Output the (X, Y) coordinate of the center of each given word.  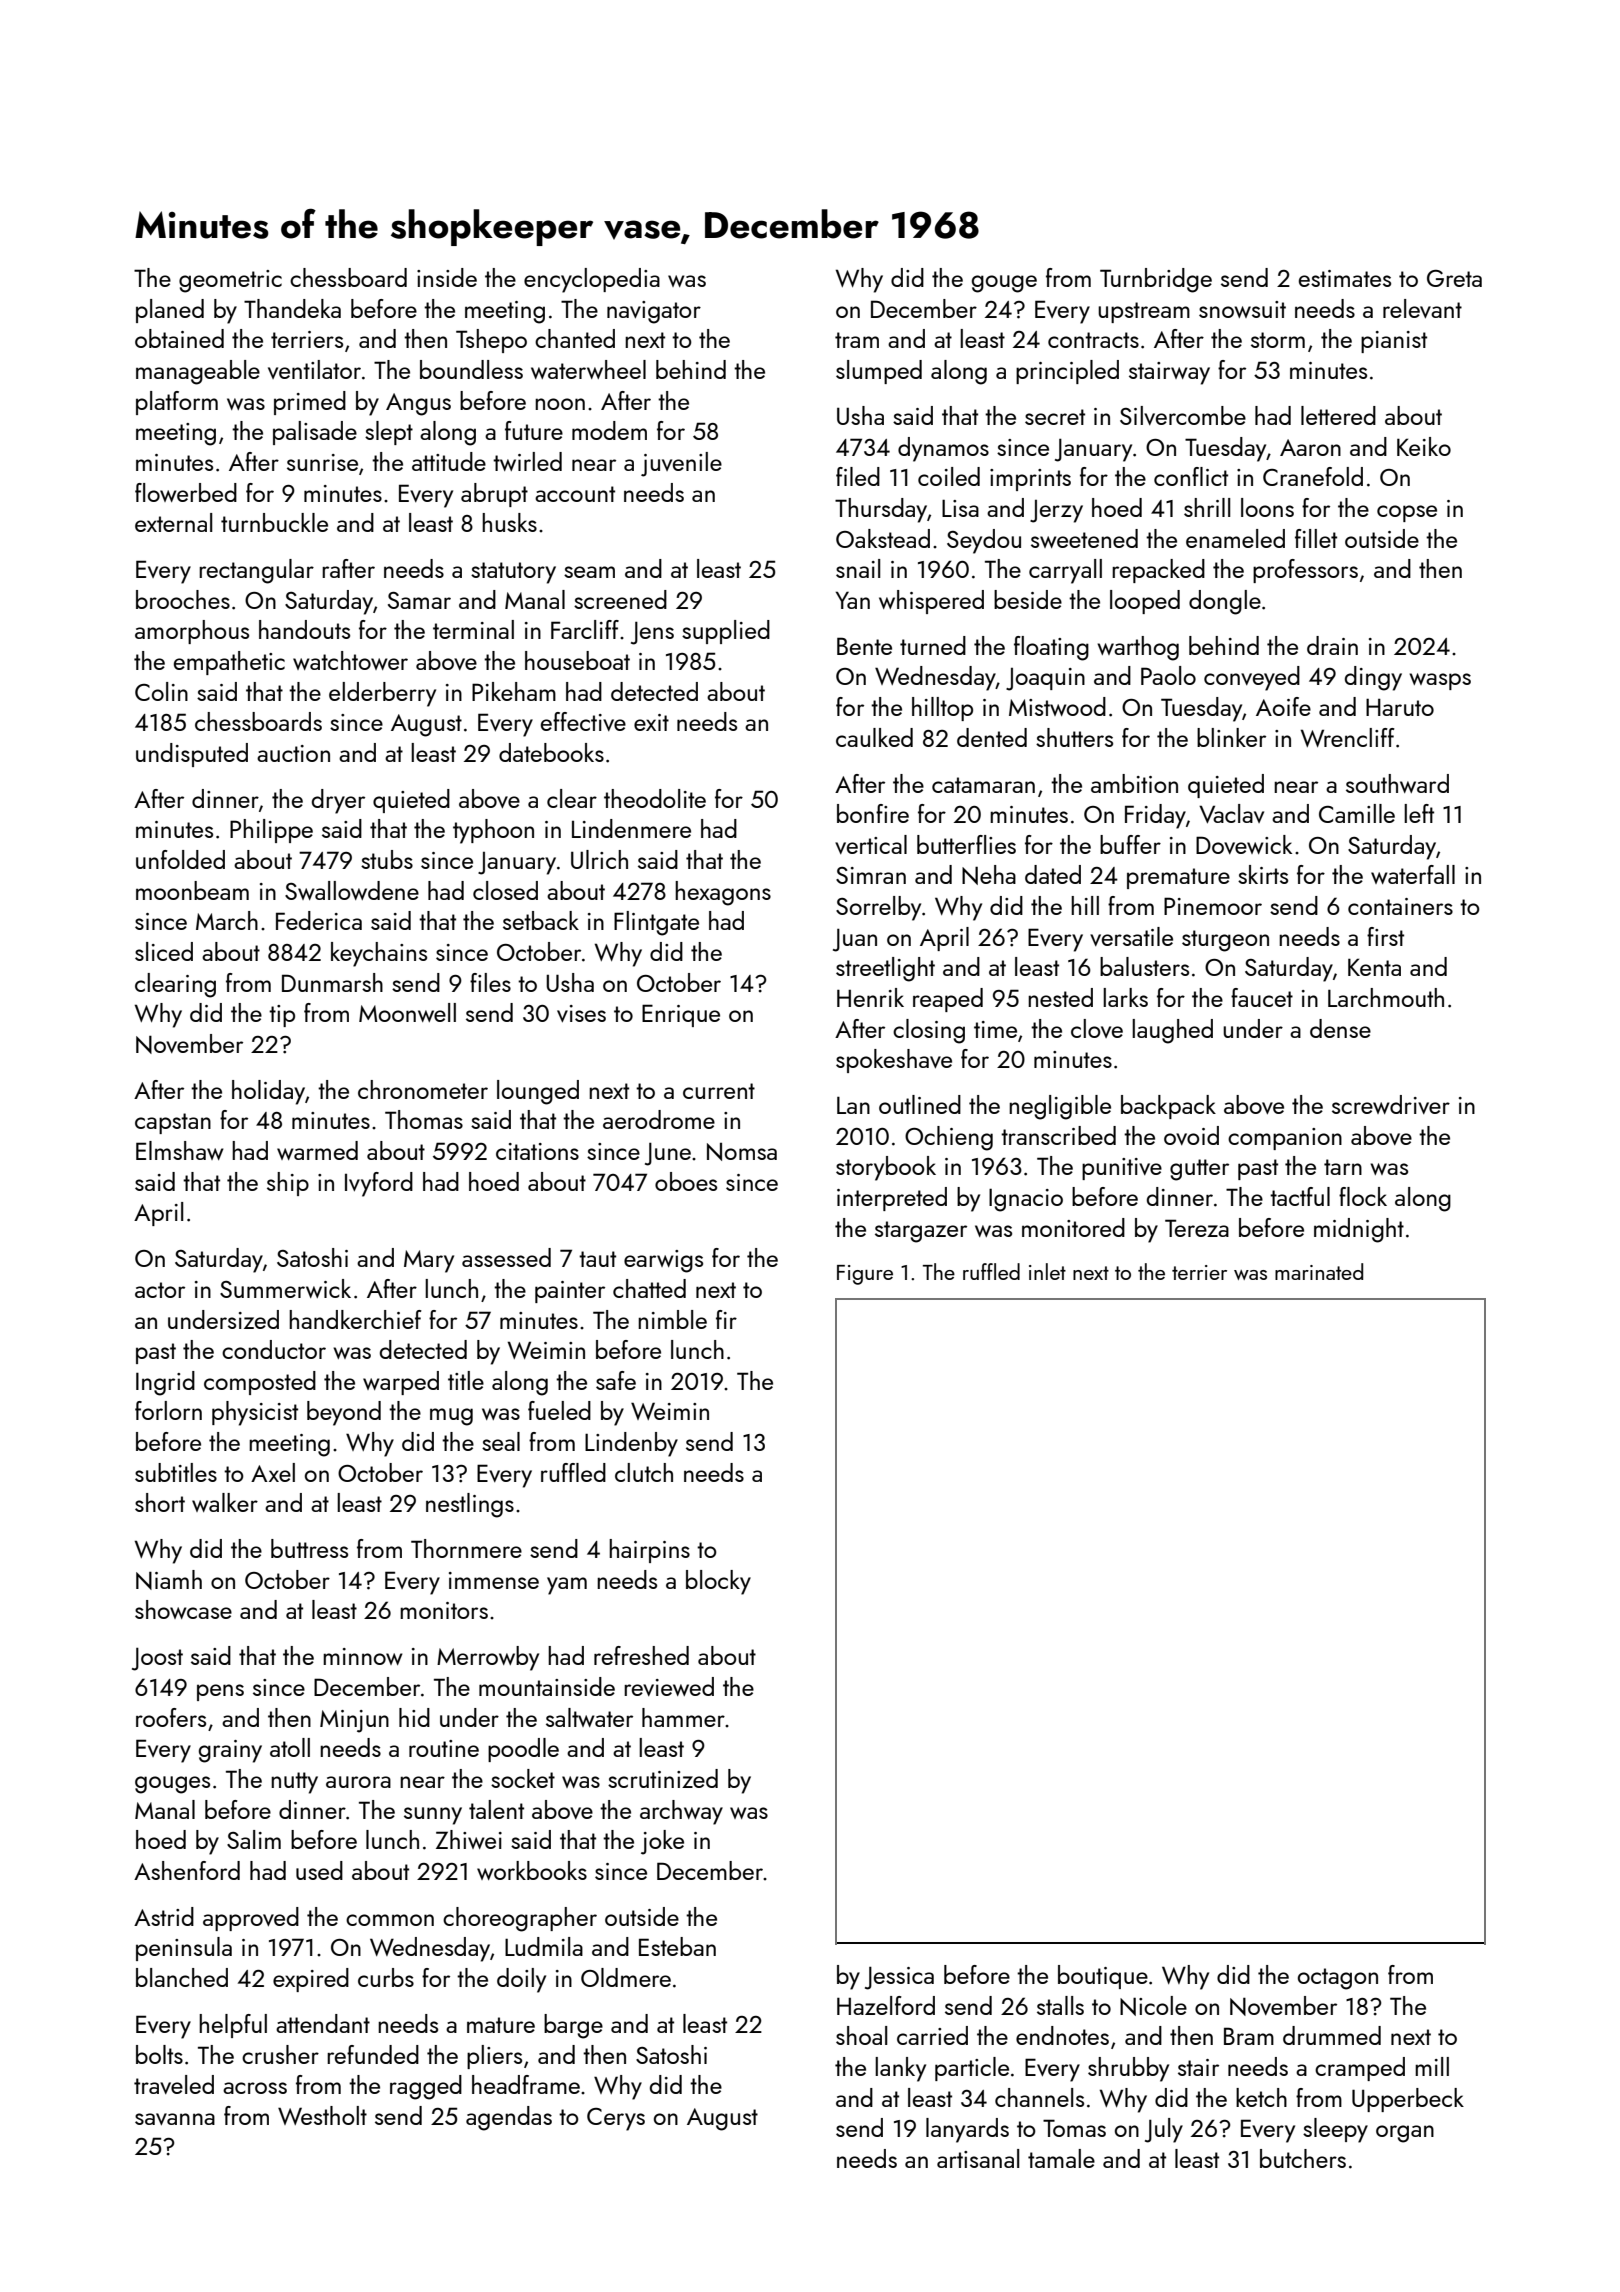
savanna (175, 2119)
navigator (654, 312)
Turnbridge (1156, 280)
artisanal (978, 2158)
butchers (1303, 2158)
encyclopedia (592, 280)
